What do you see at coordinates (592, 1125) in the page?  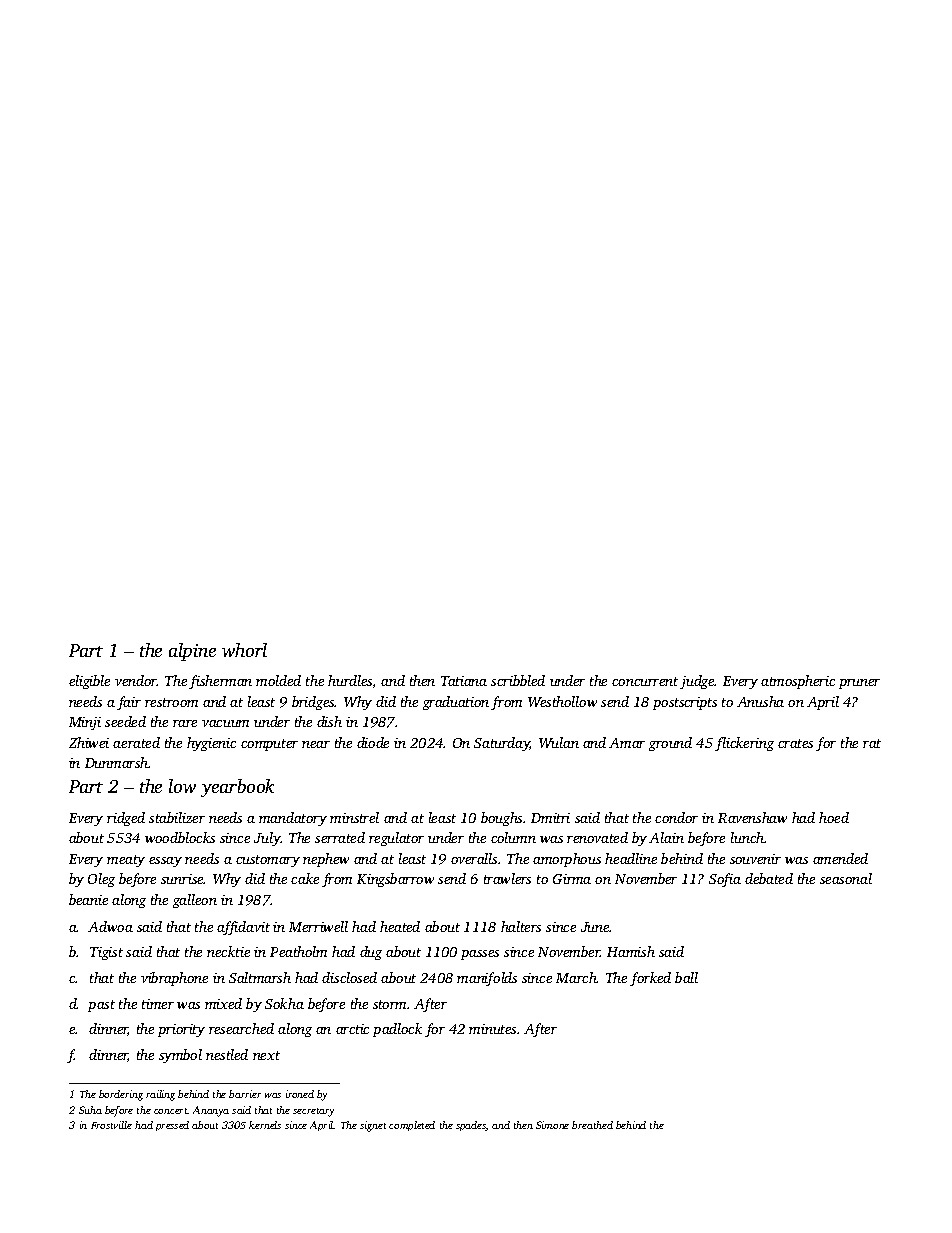 I see `breathed` at bounding box center [592, 1125].
